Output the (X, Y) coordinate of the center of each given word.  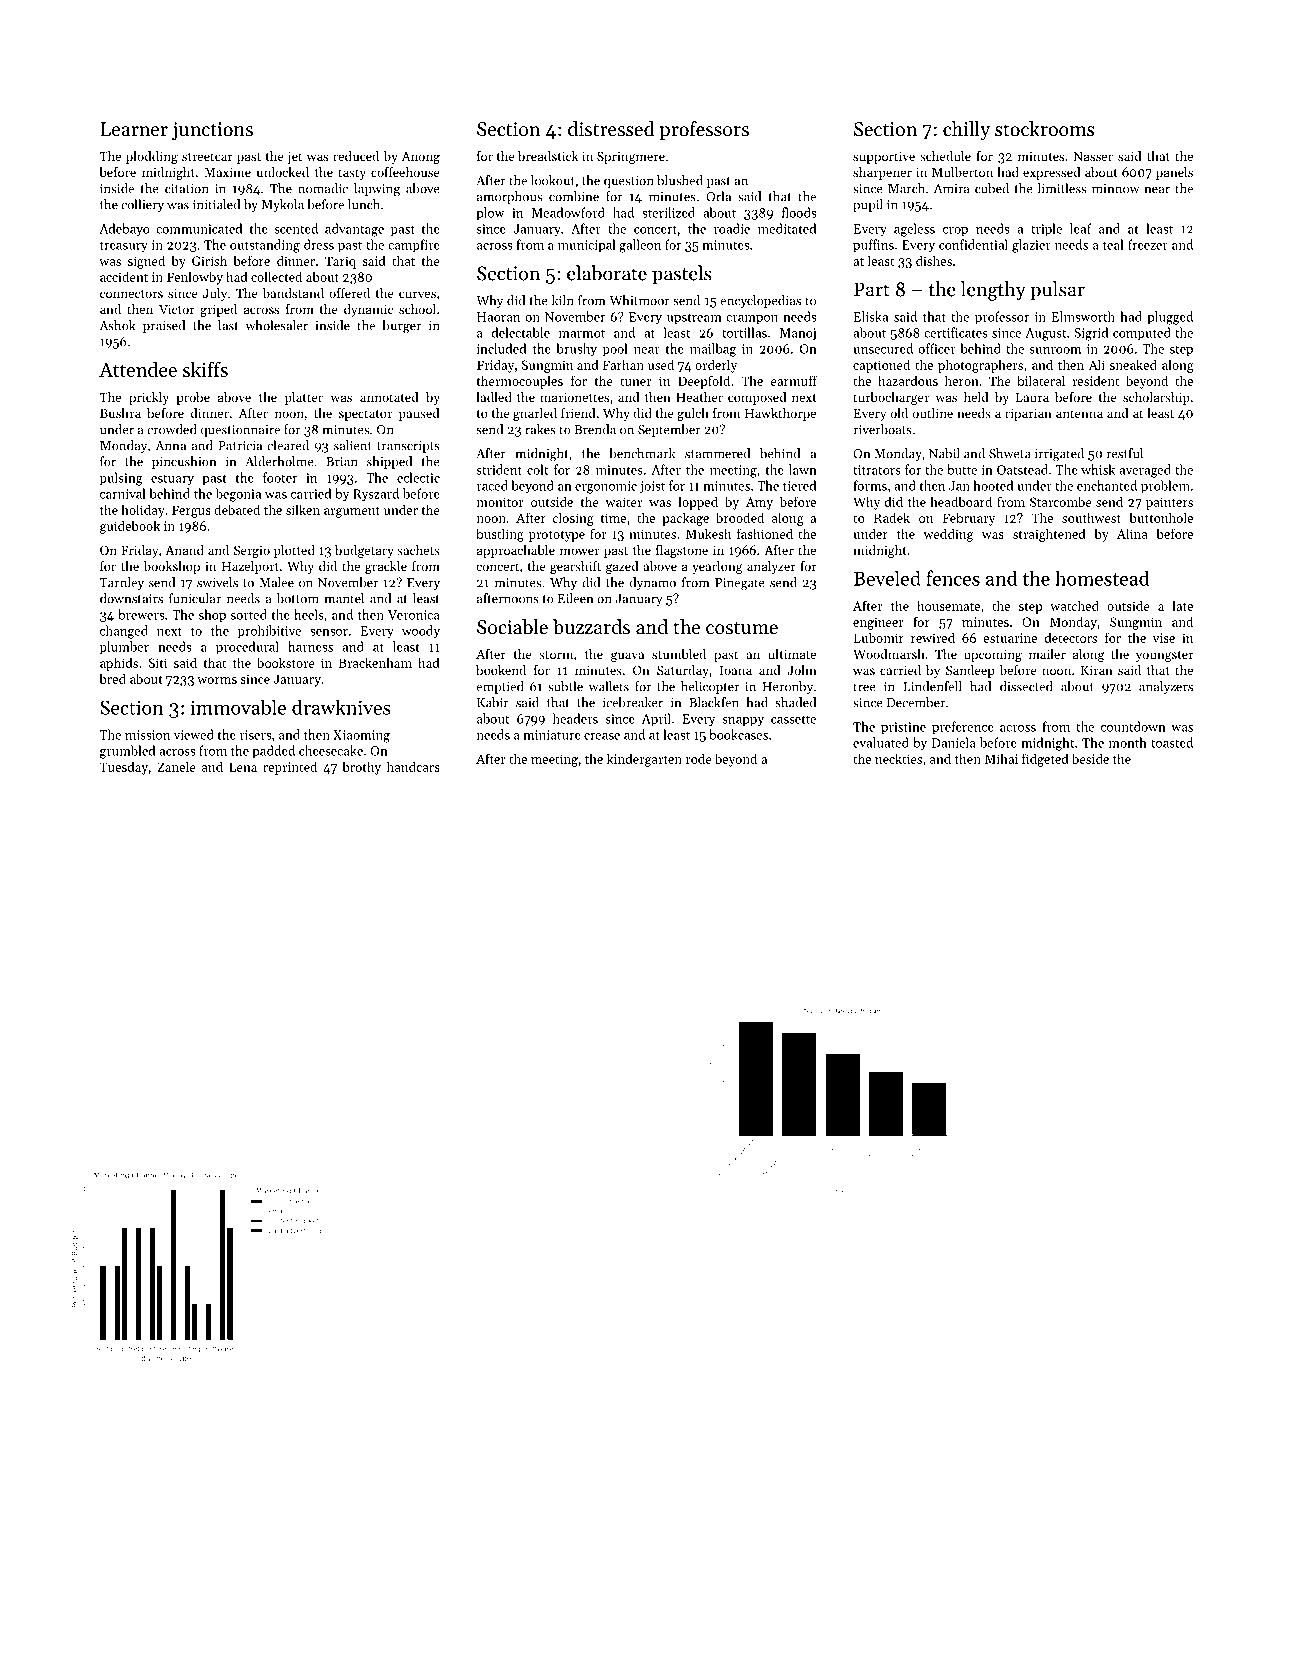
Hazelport (250, 567)
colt (537, 469)
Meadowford (568, 212)
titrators (877, 470)
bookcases (738, 734)
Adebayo (124, 229)
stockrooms (1044, 129)
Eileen (575, 598)
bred (113, 678)
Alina (1132, 533)
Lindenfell (932, 686)
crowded (172, 429)
